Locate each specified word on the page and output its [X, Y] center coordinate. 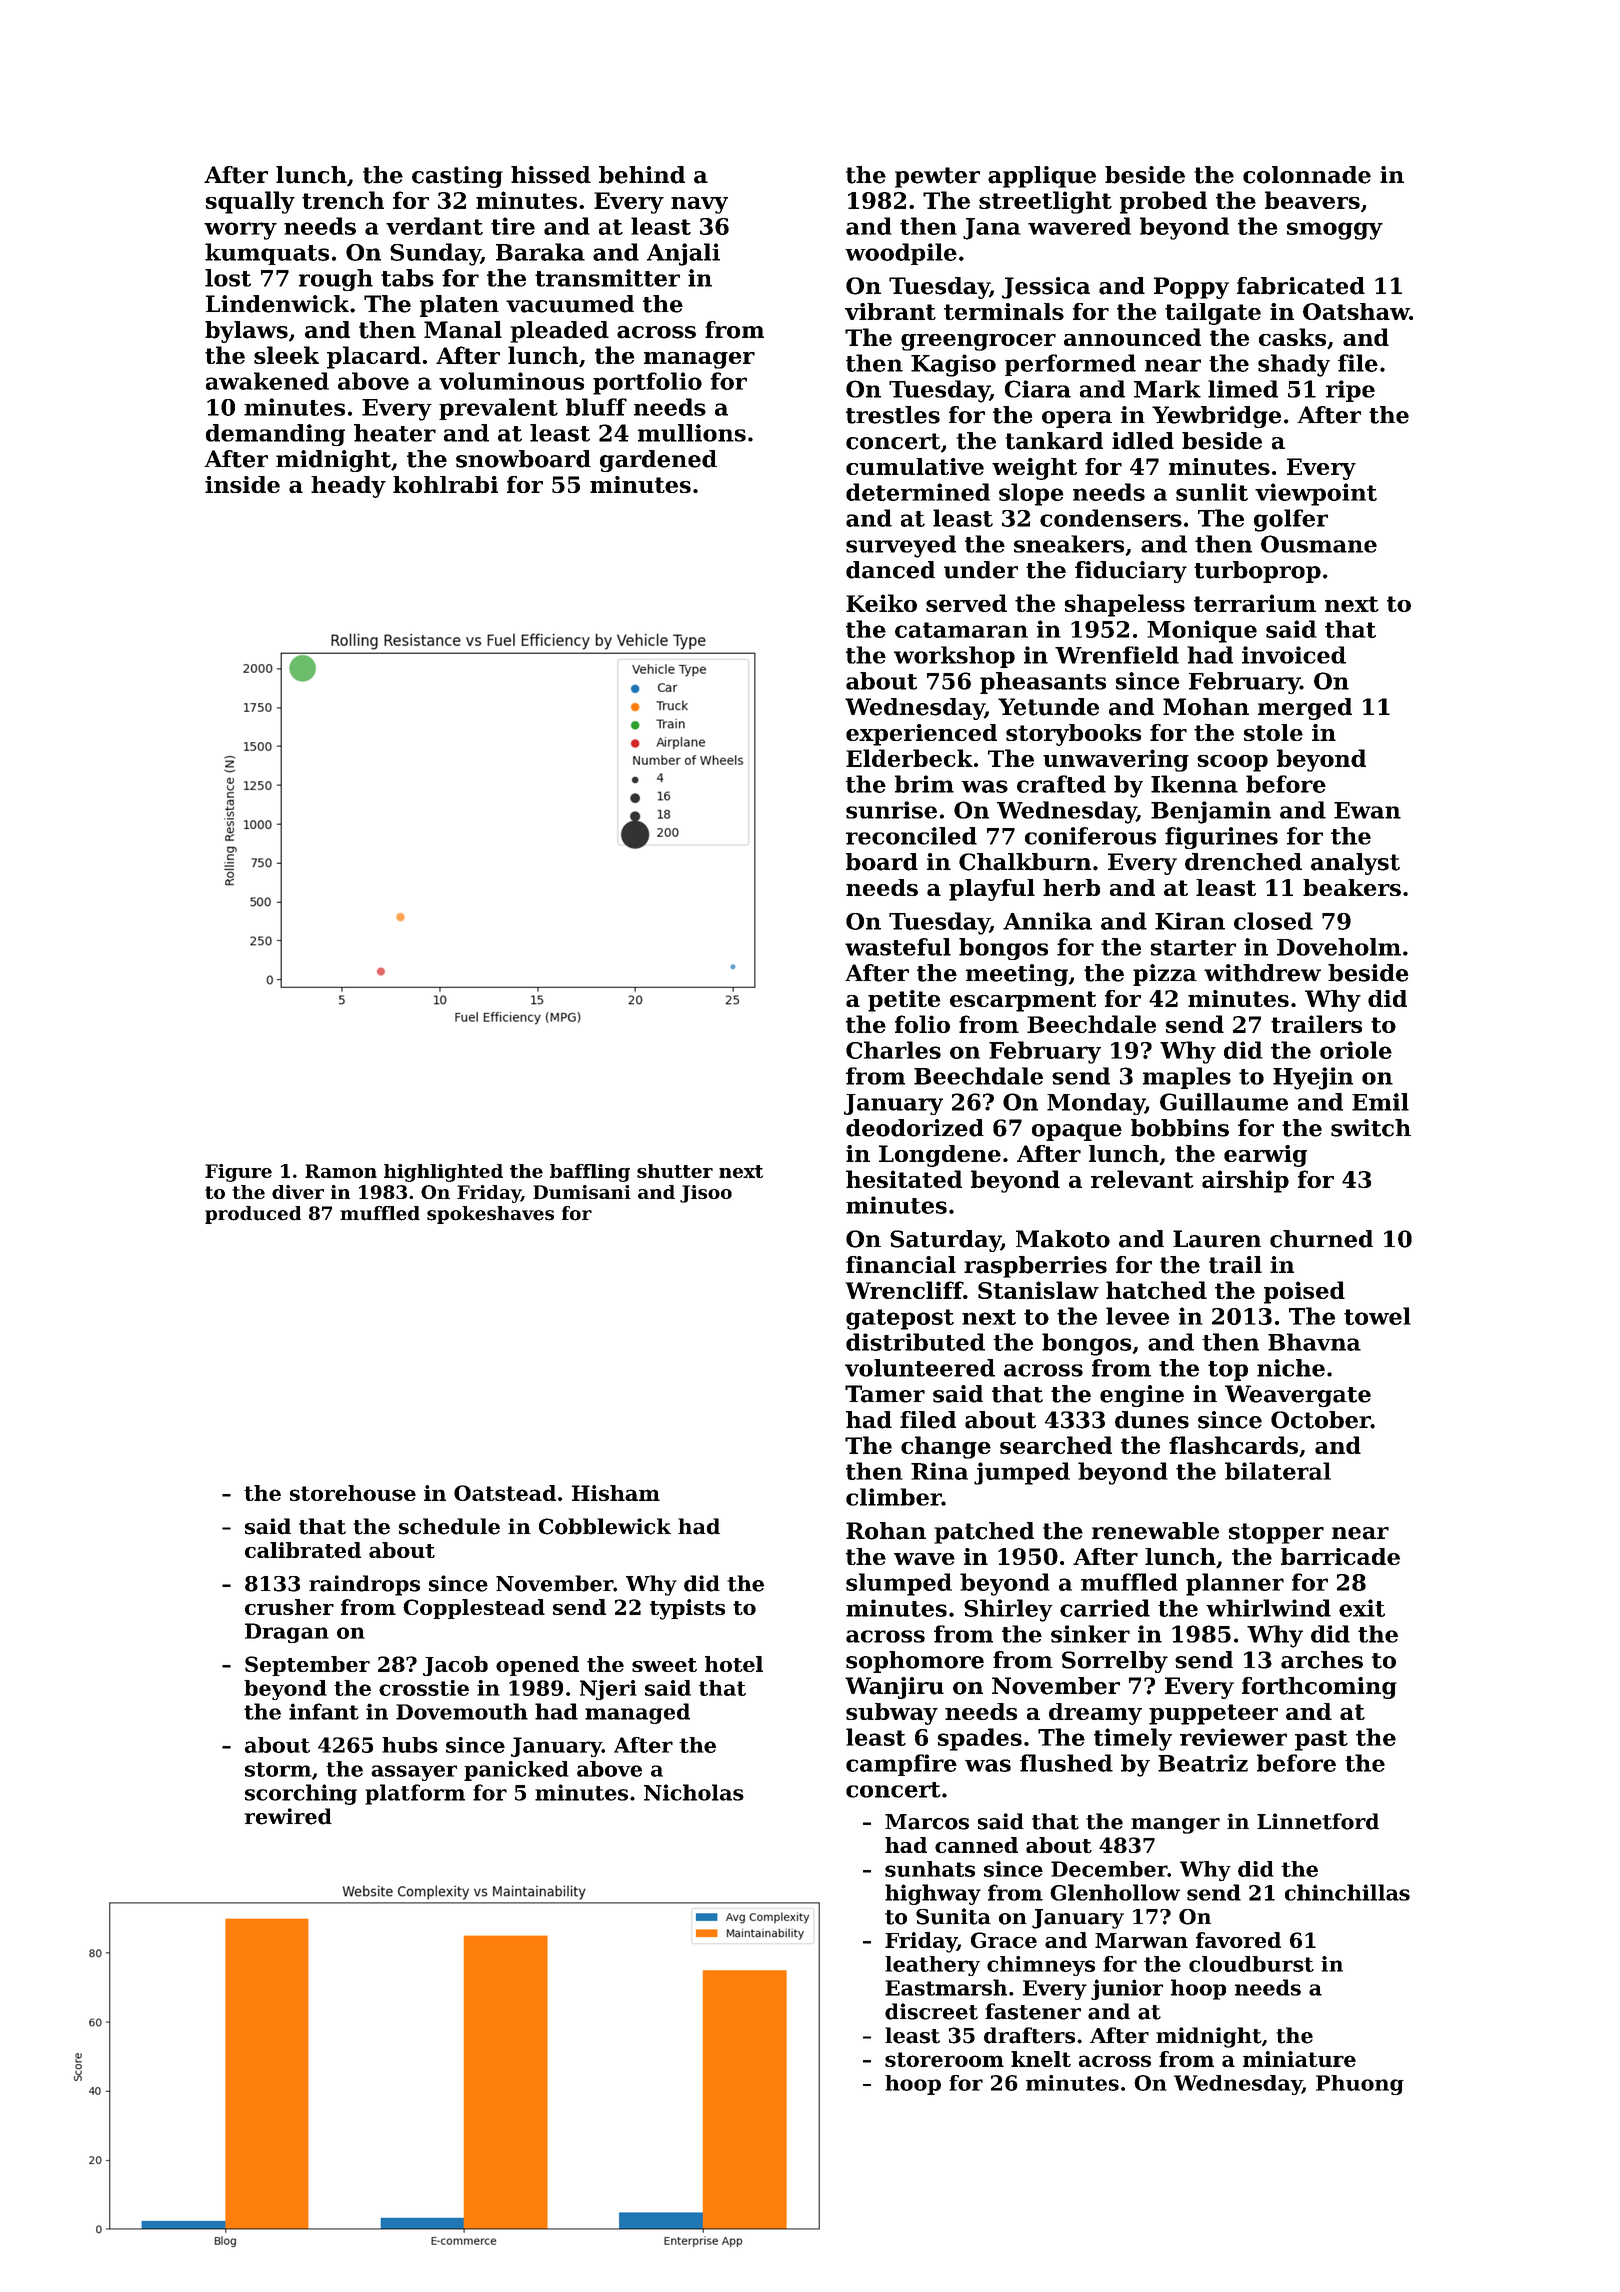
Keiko [881, 603]
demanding [275, 435]
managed [637, 1713]
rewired [288, 1816]
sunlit [1212, 492]
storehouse [353, 1493]
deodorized [915, 1128]
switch [1371, 1128]
